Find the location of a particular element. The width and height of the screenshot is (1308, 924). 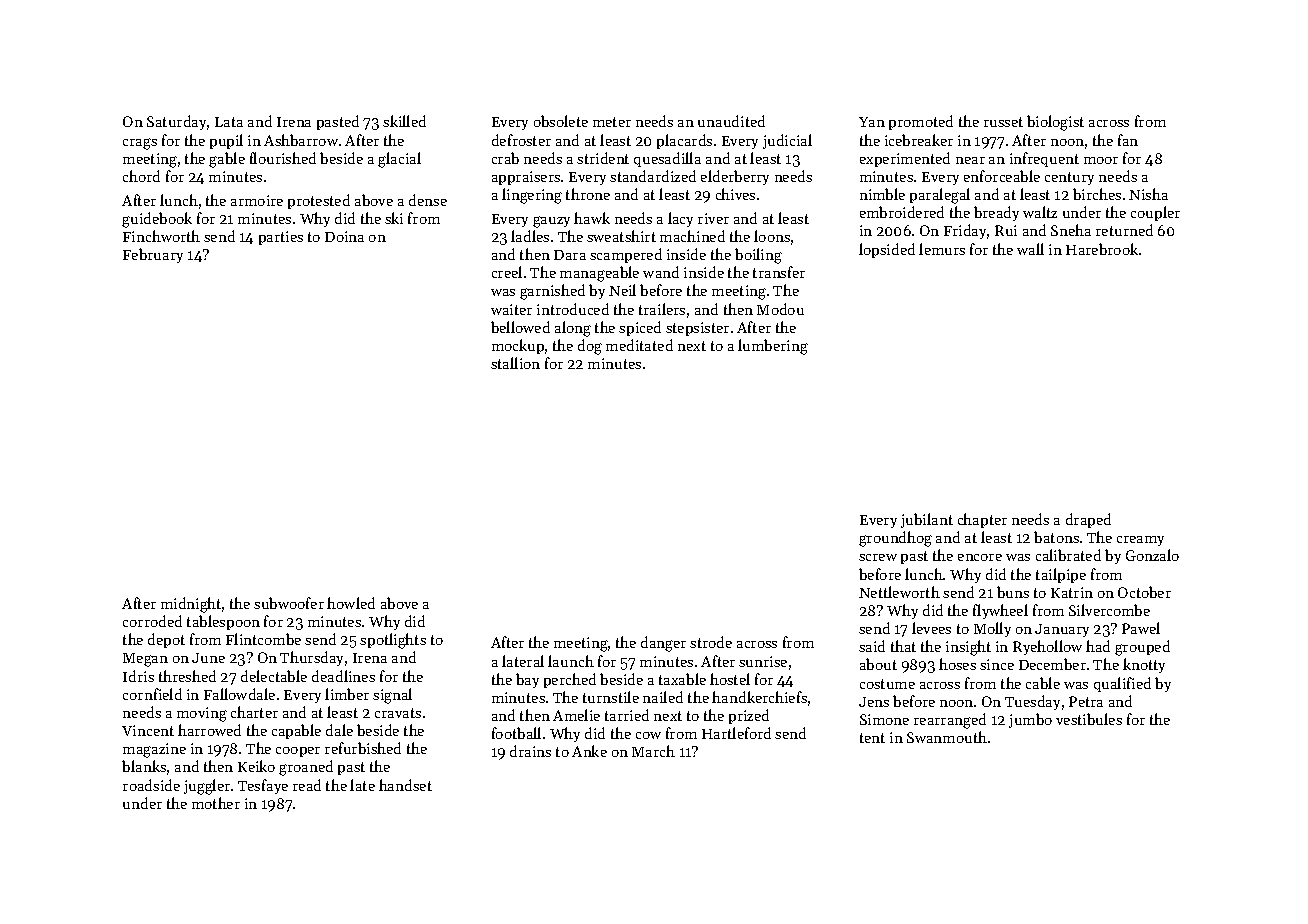

mother is located at coordinates (216, 803).
